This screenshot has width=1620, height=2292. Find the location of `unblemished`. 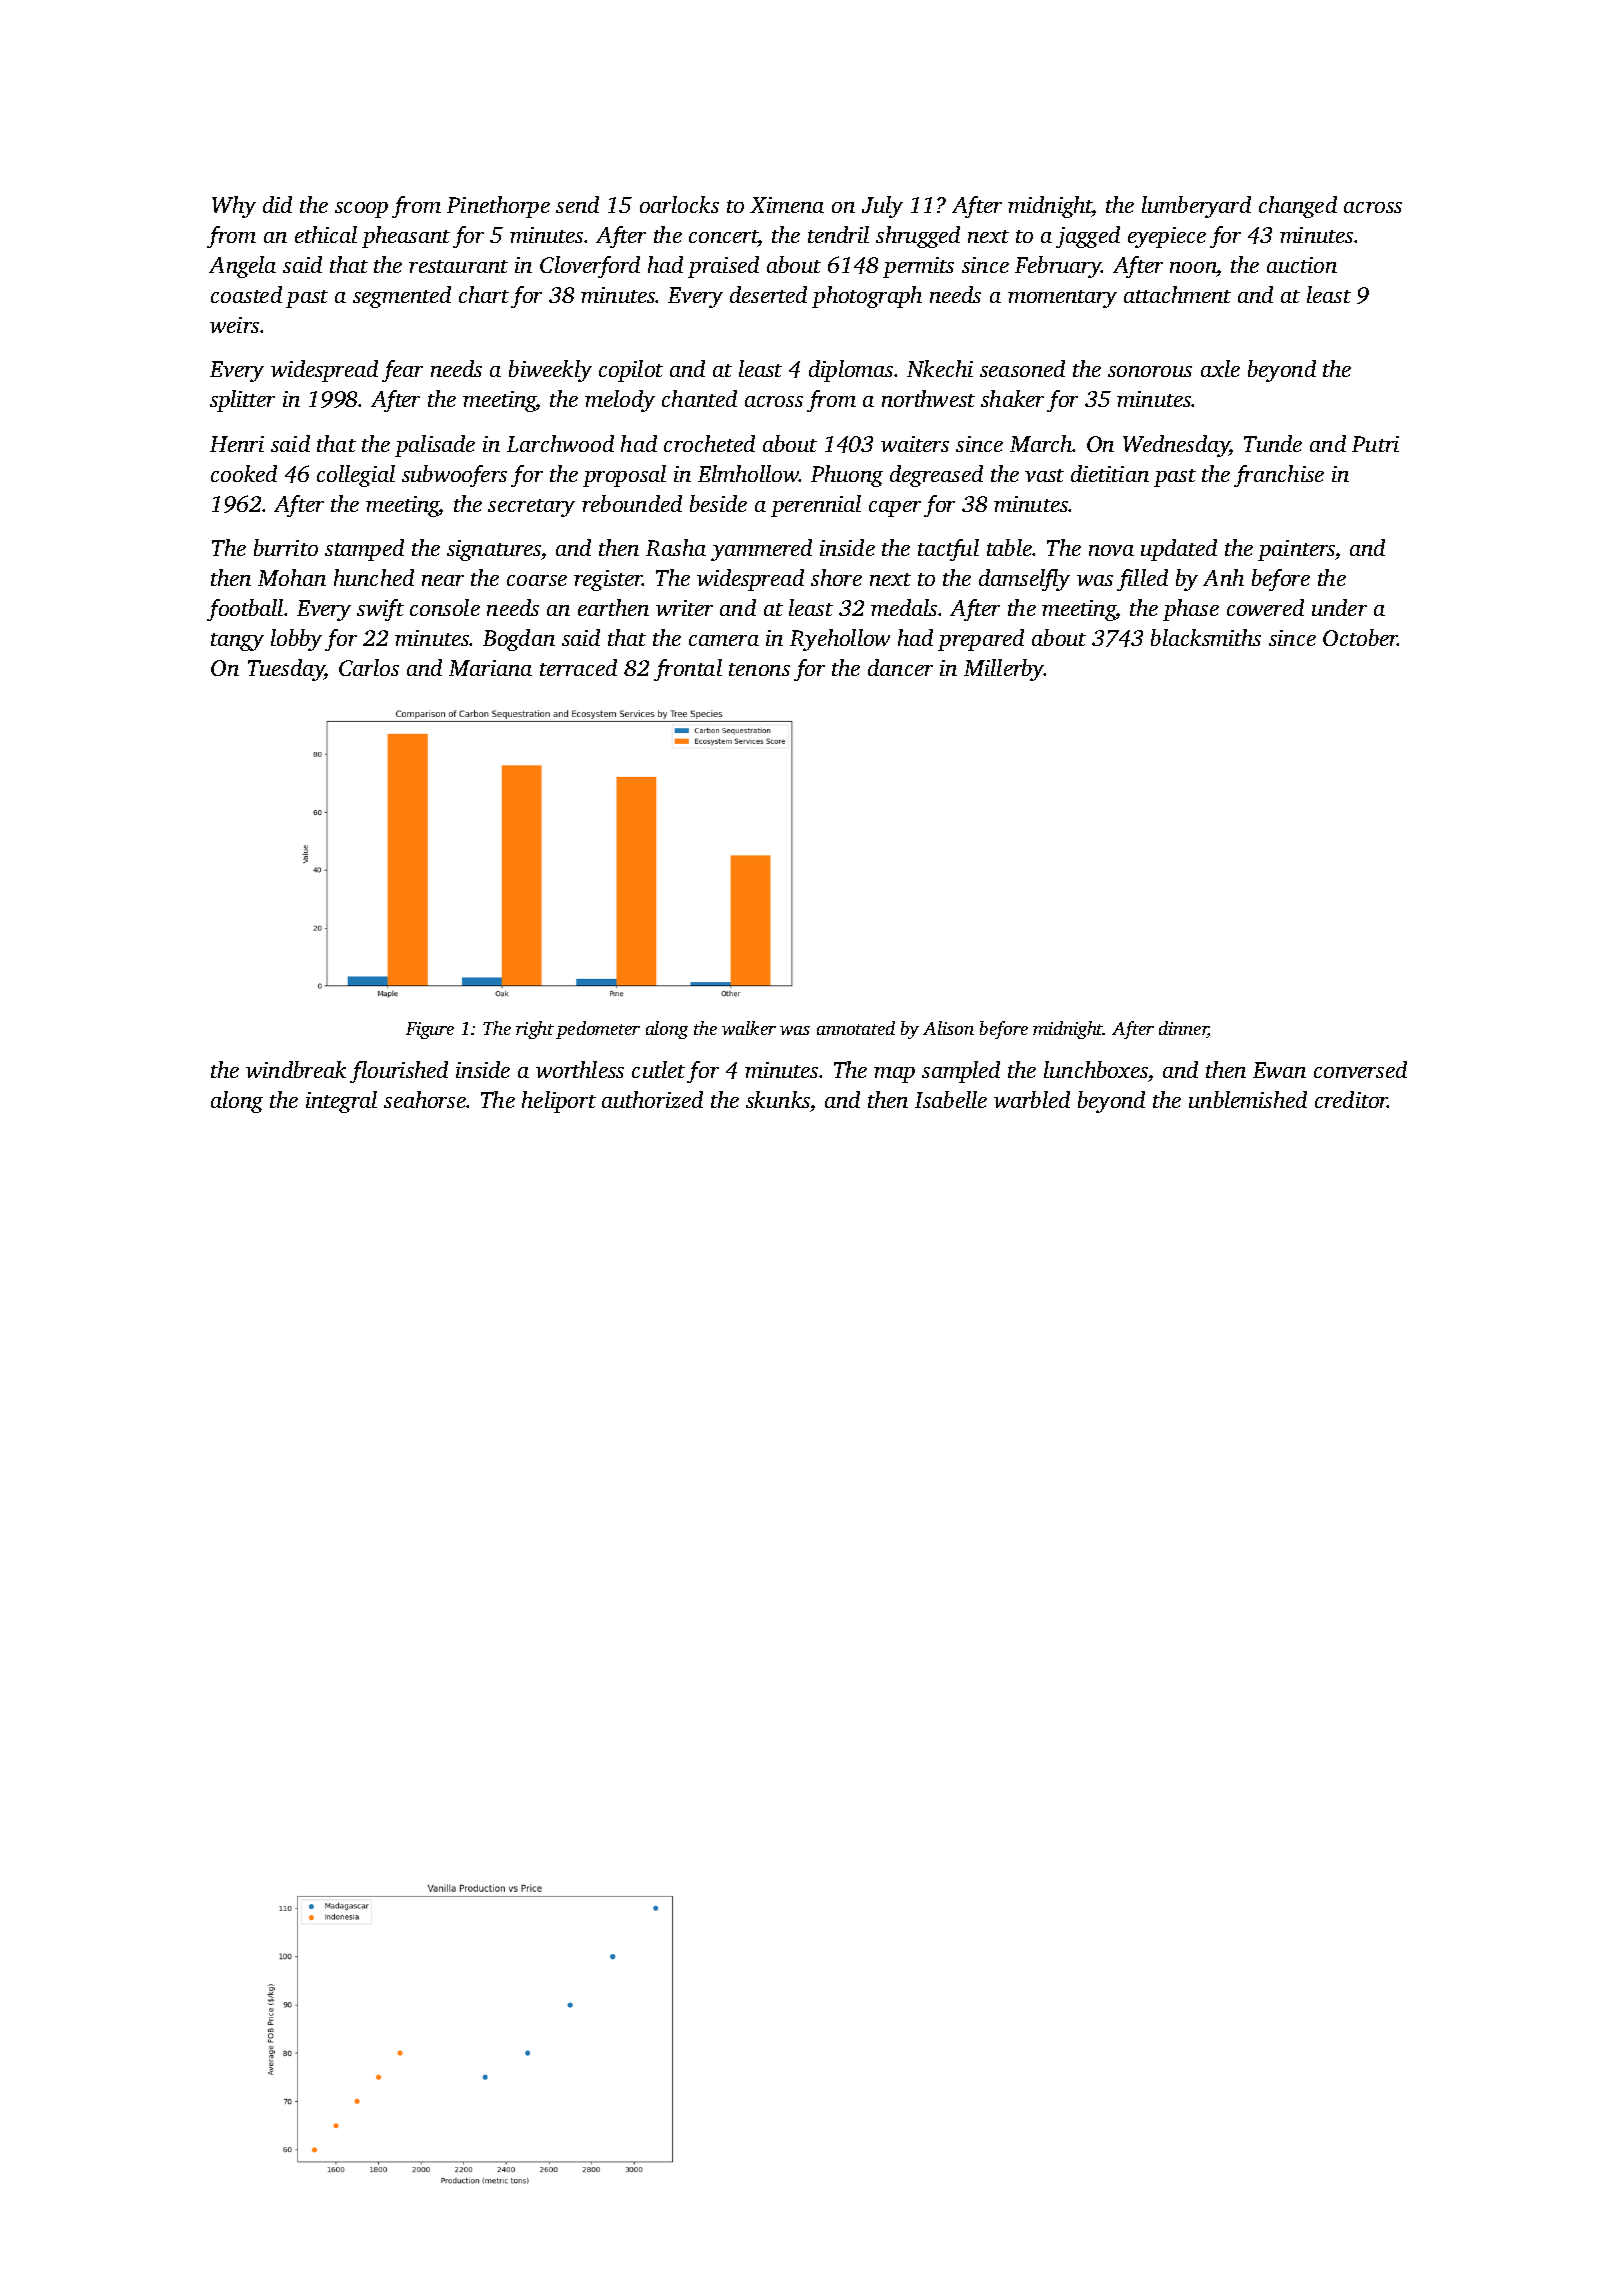

unblemished is located at coordinates (1248, 1099).
